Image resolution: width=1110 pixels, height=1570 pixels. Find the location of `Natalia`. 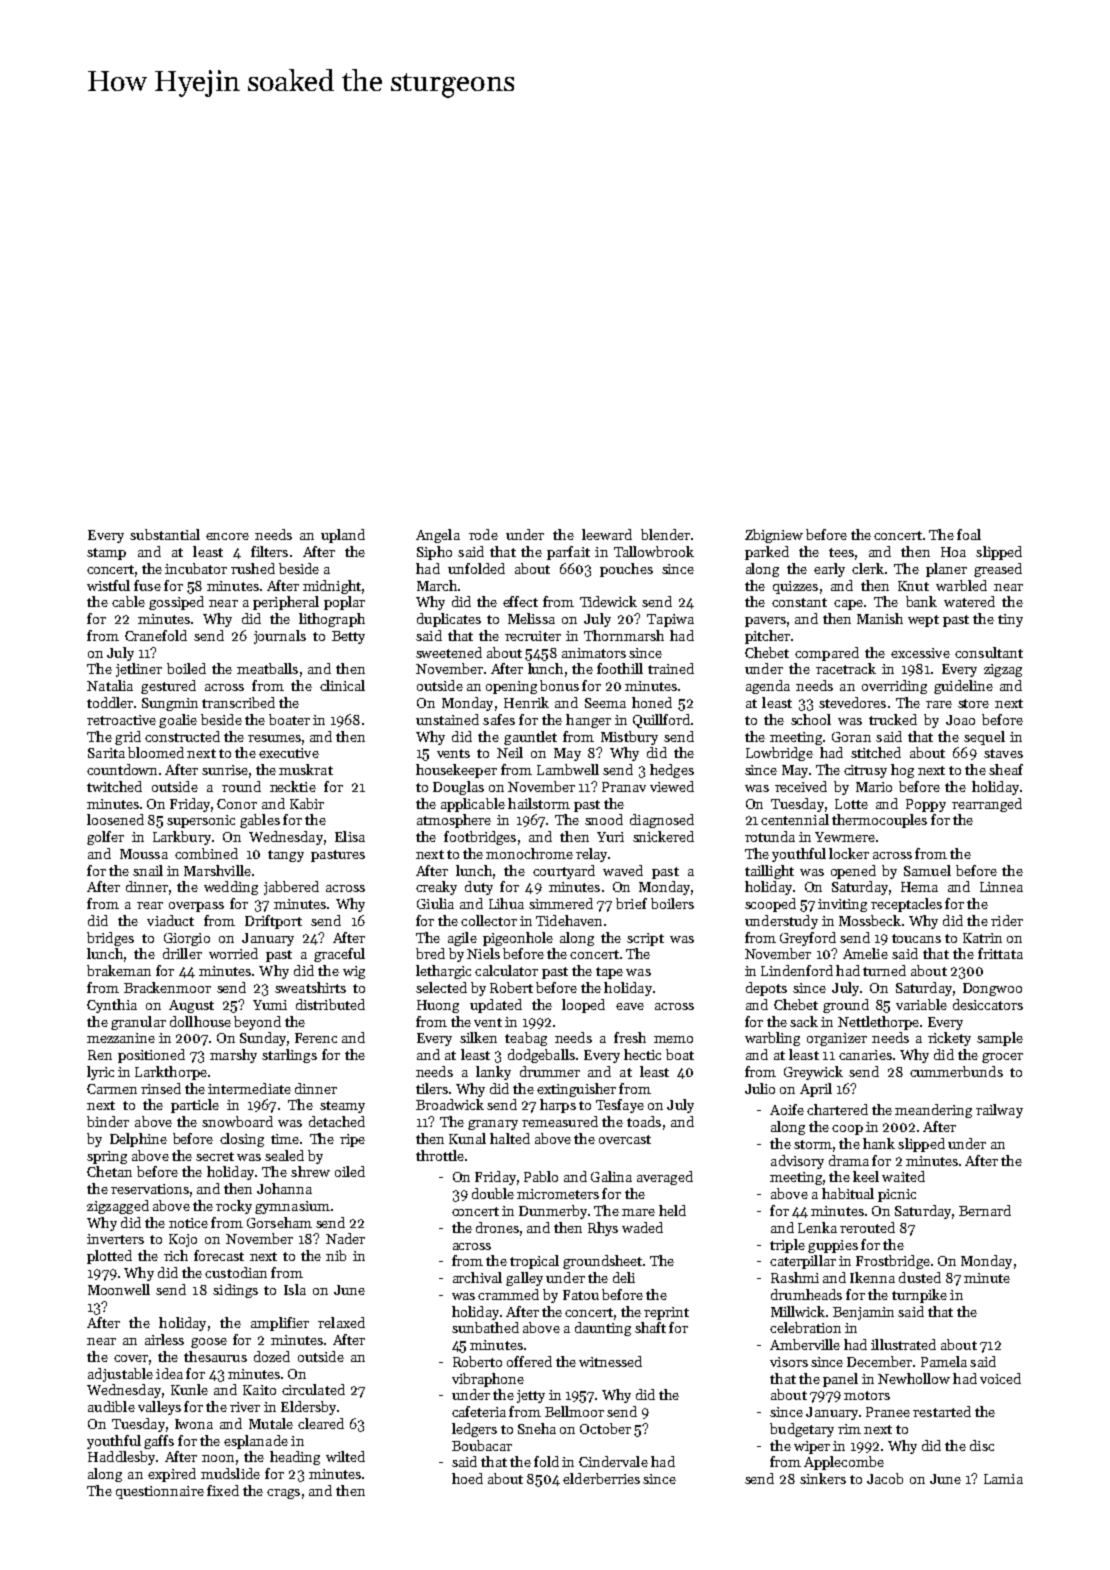

Natalia is located at coordinates (110, 685).
